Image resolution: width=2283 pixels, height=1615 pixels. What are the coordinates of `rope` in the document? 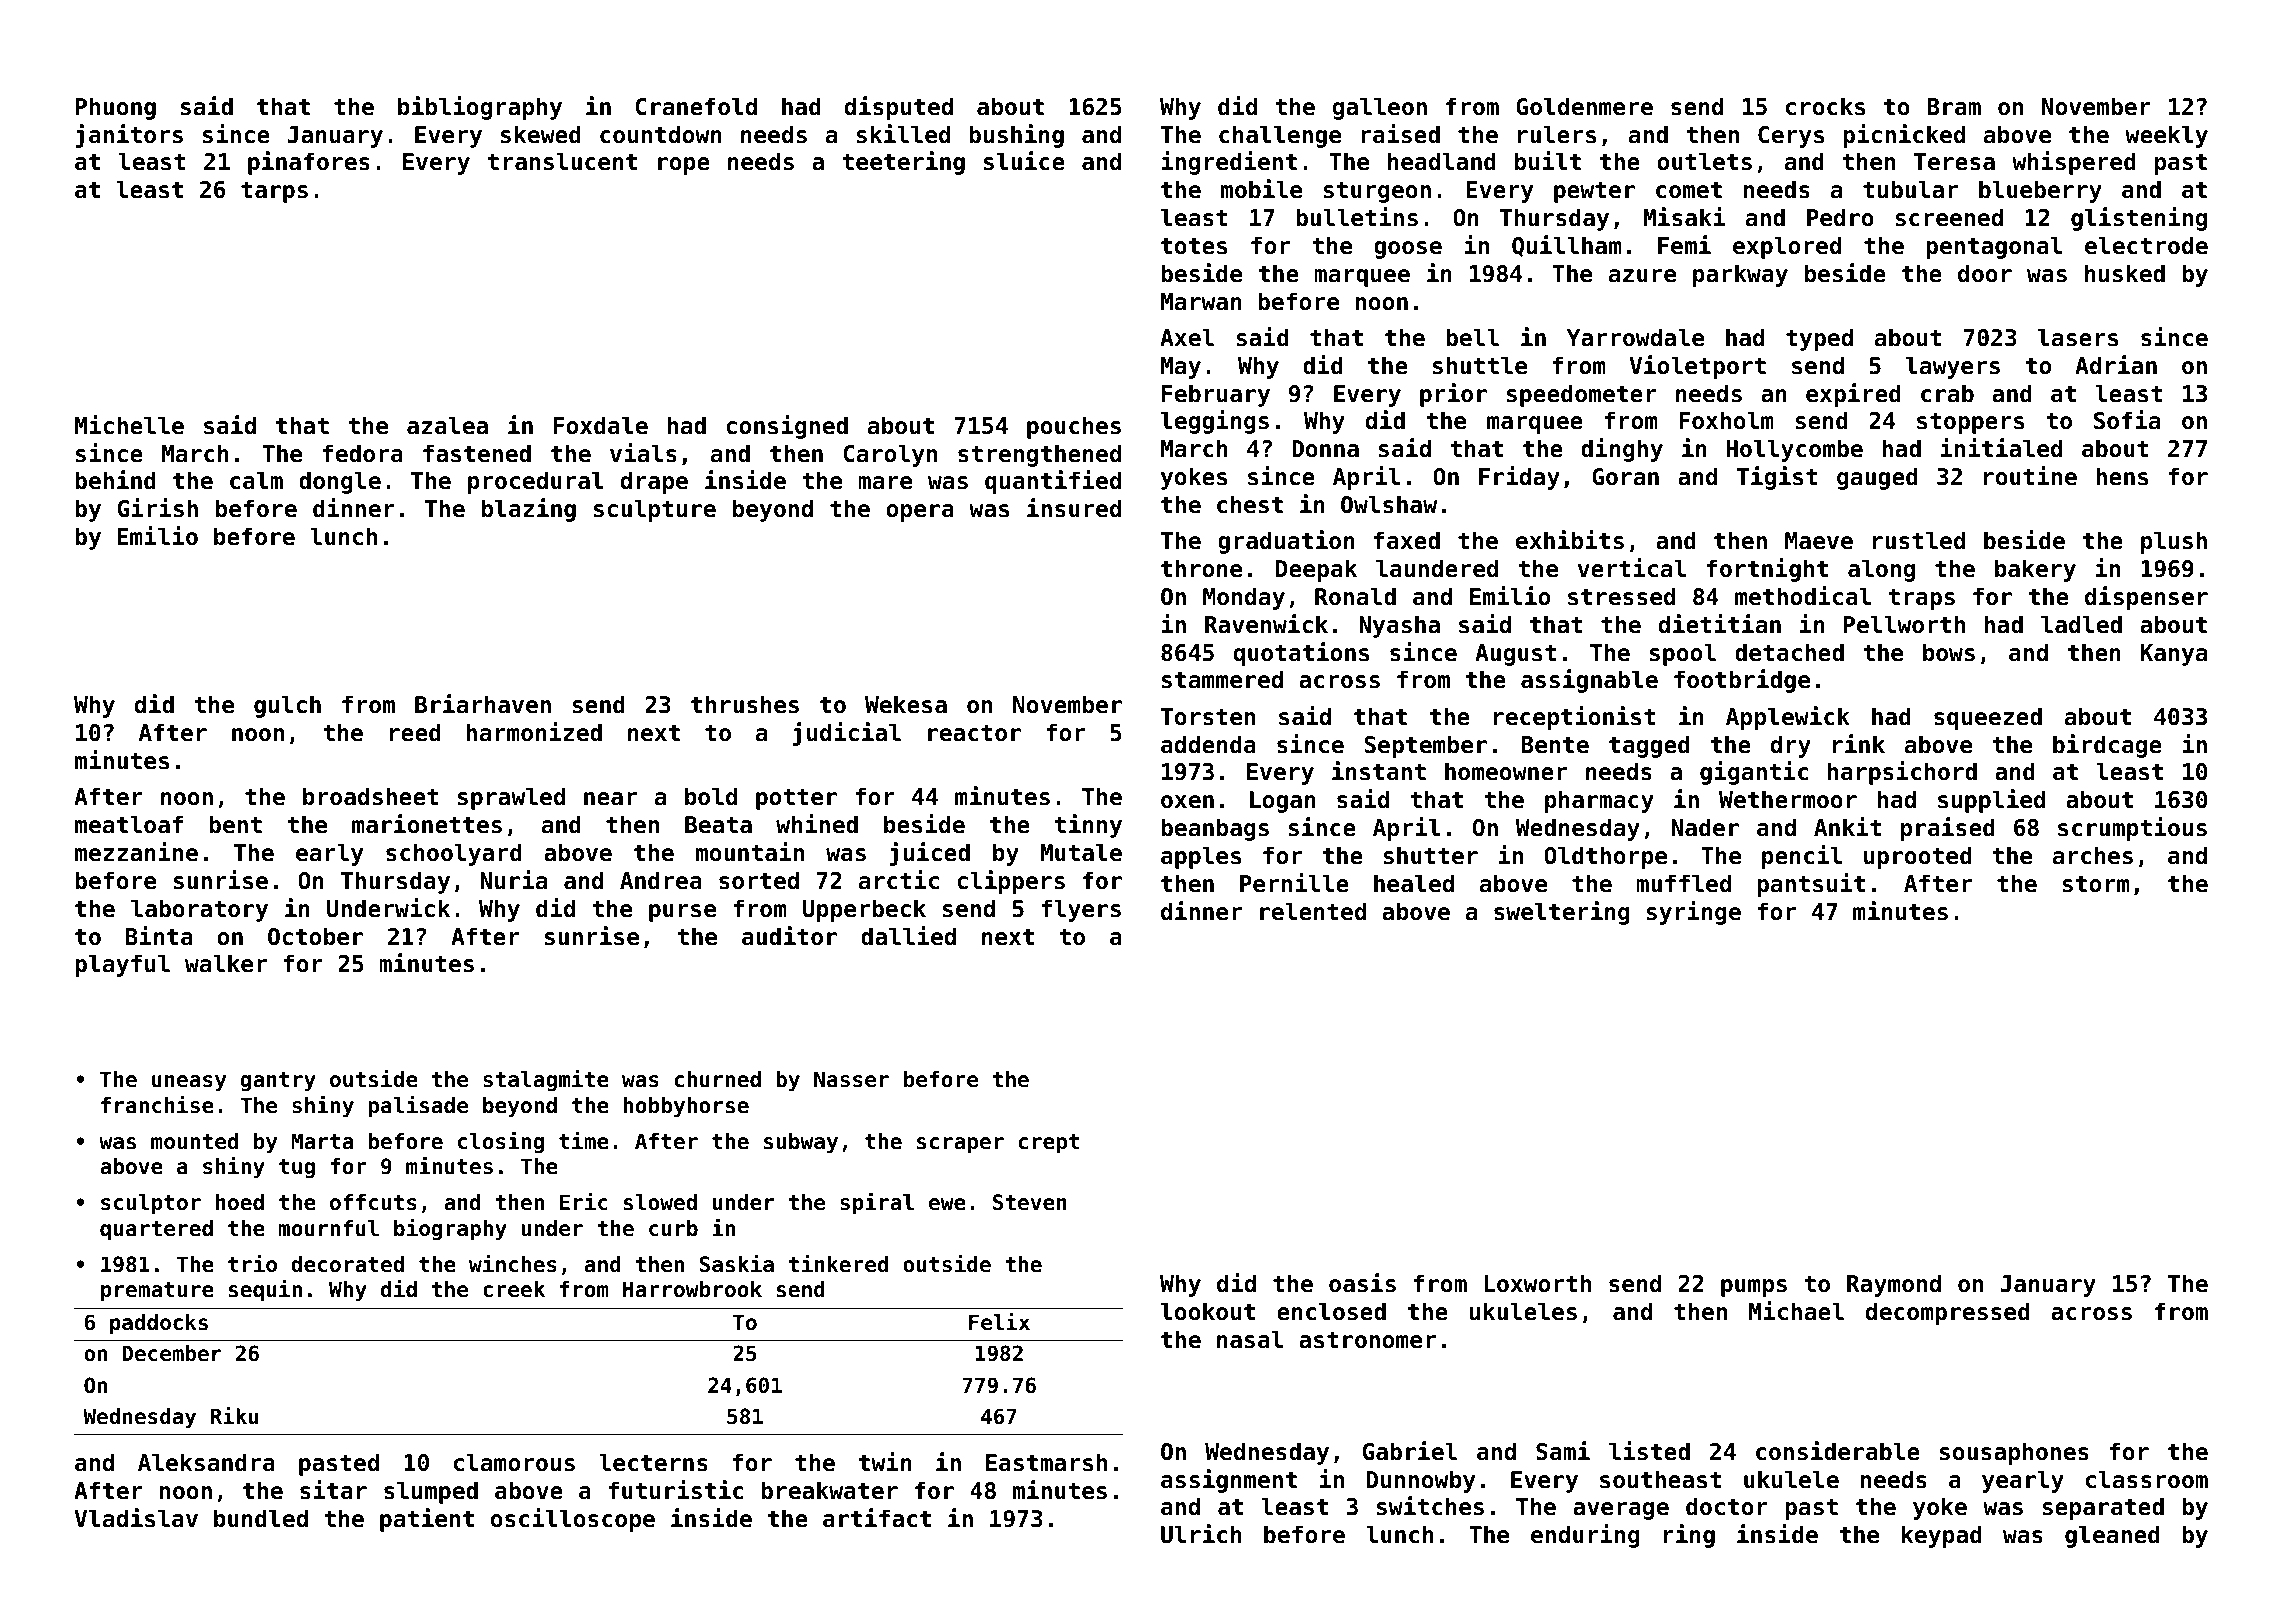 It's located at (684, 166).
